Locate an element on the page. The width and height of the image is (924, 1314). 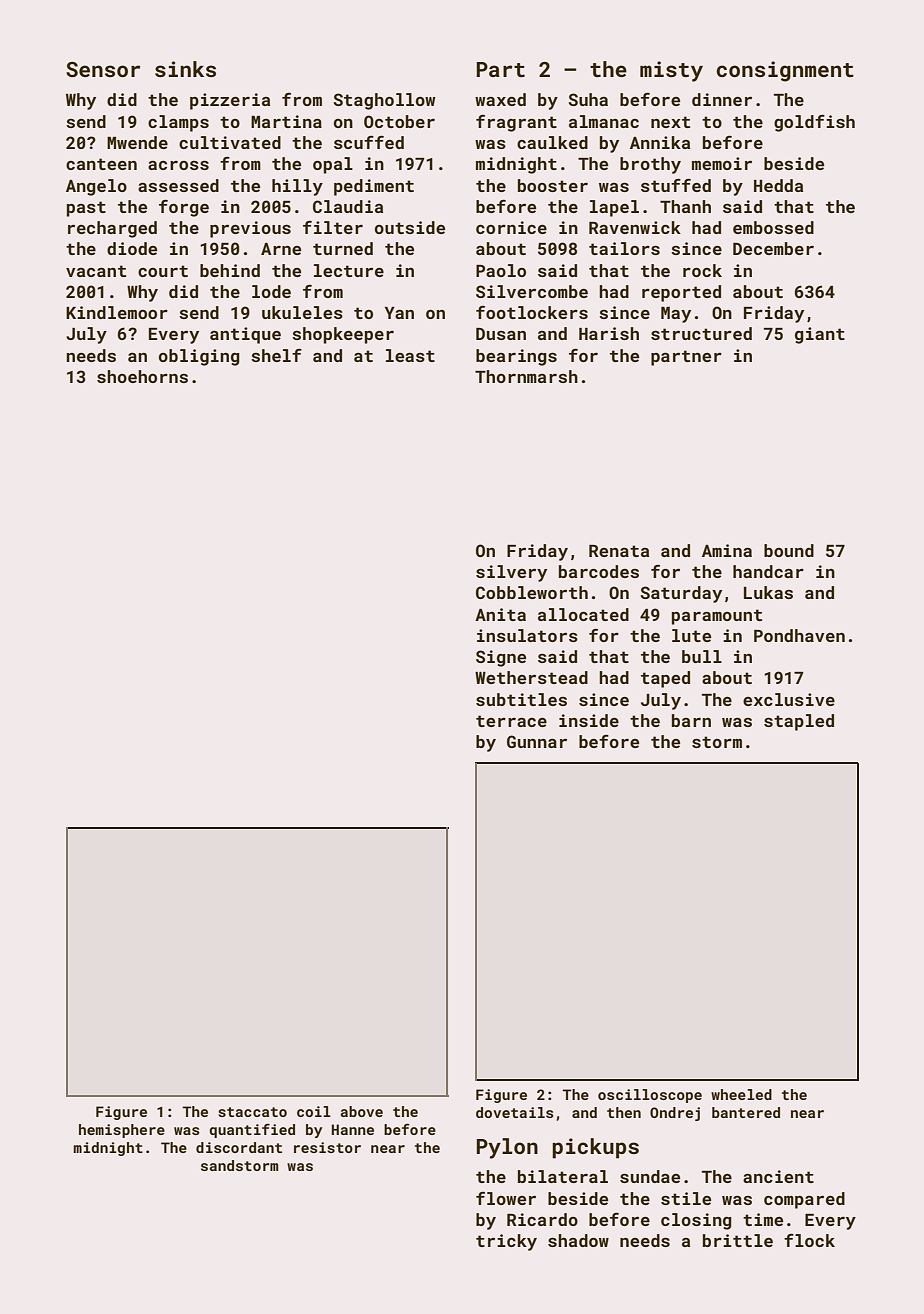
sinks is located at coordinates (185, 69).
